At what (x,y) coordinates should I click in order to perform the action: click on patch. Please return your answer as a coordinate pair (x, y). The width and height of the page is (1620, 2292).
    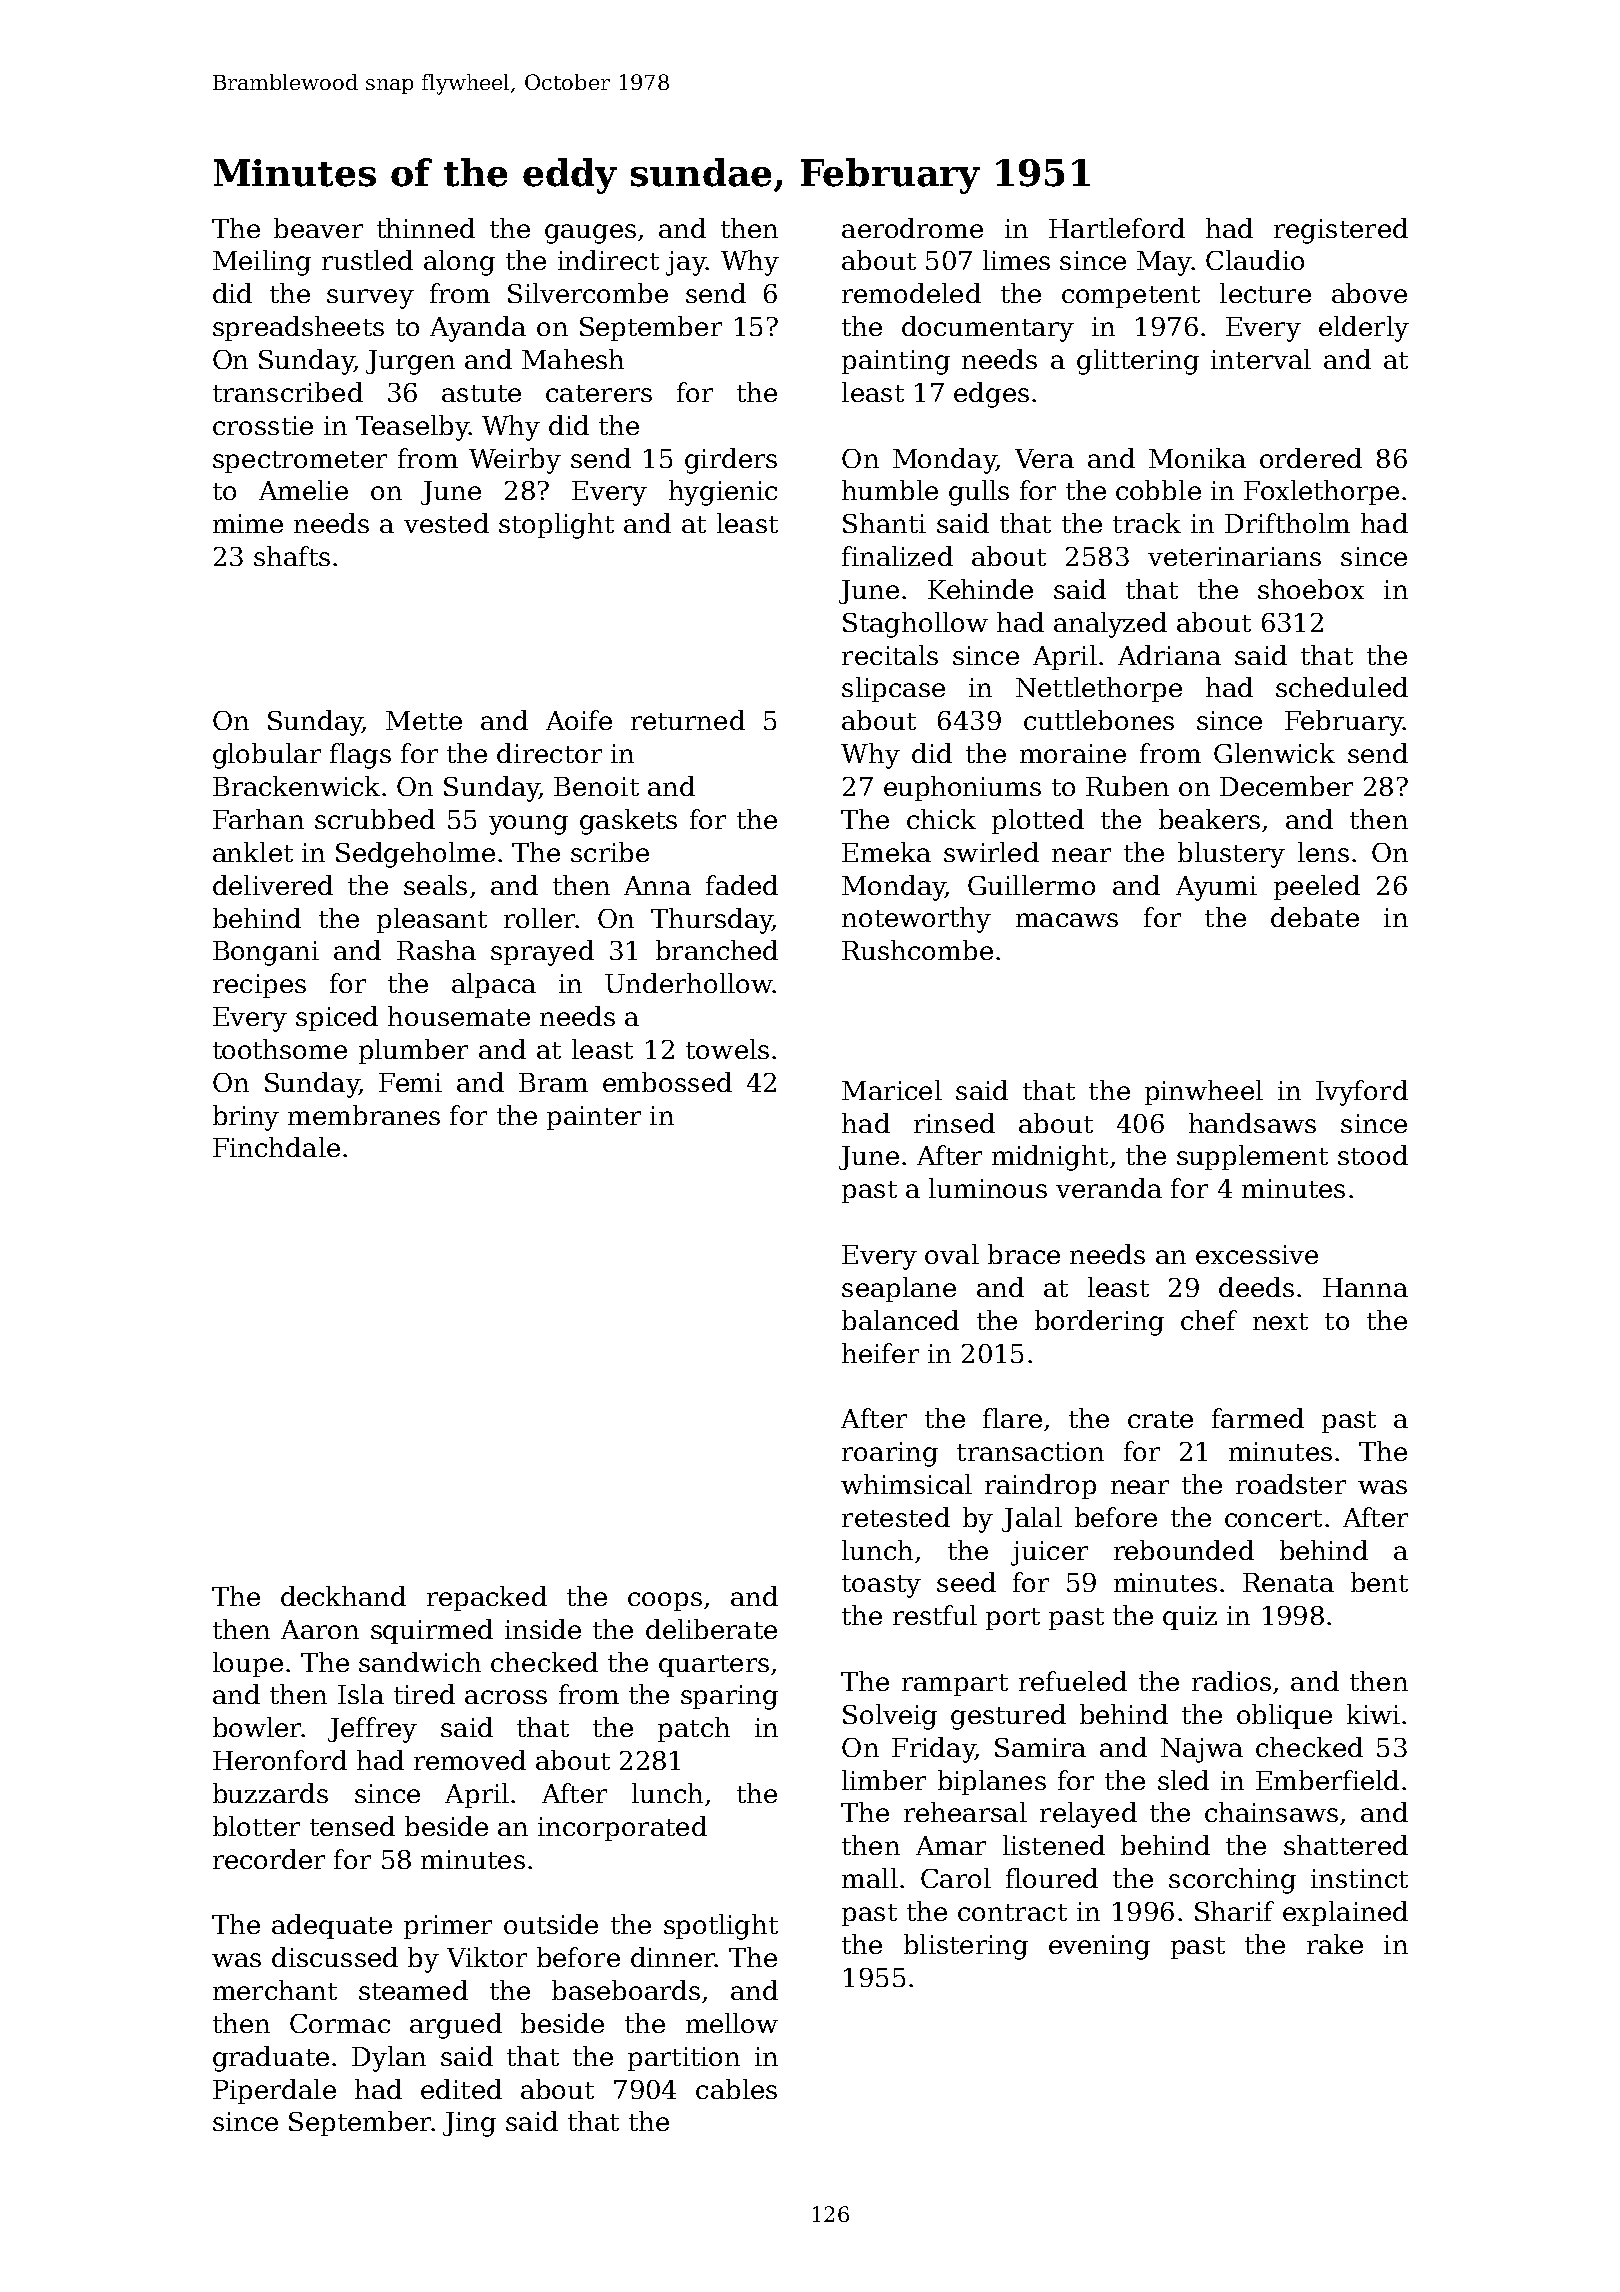
    Looking at the image, I should click on (694, 1729).
